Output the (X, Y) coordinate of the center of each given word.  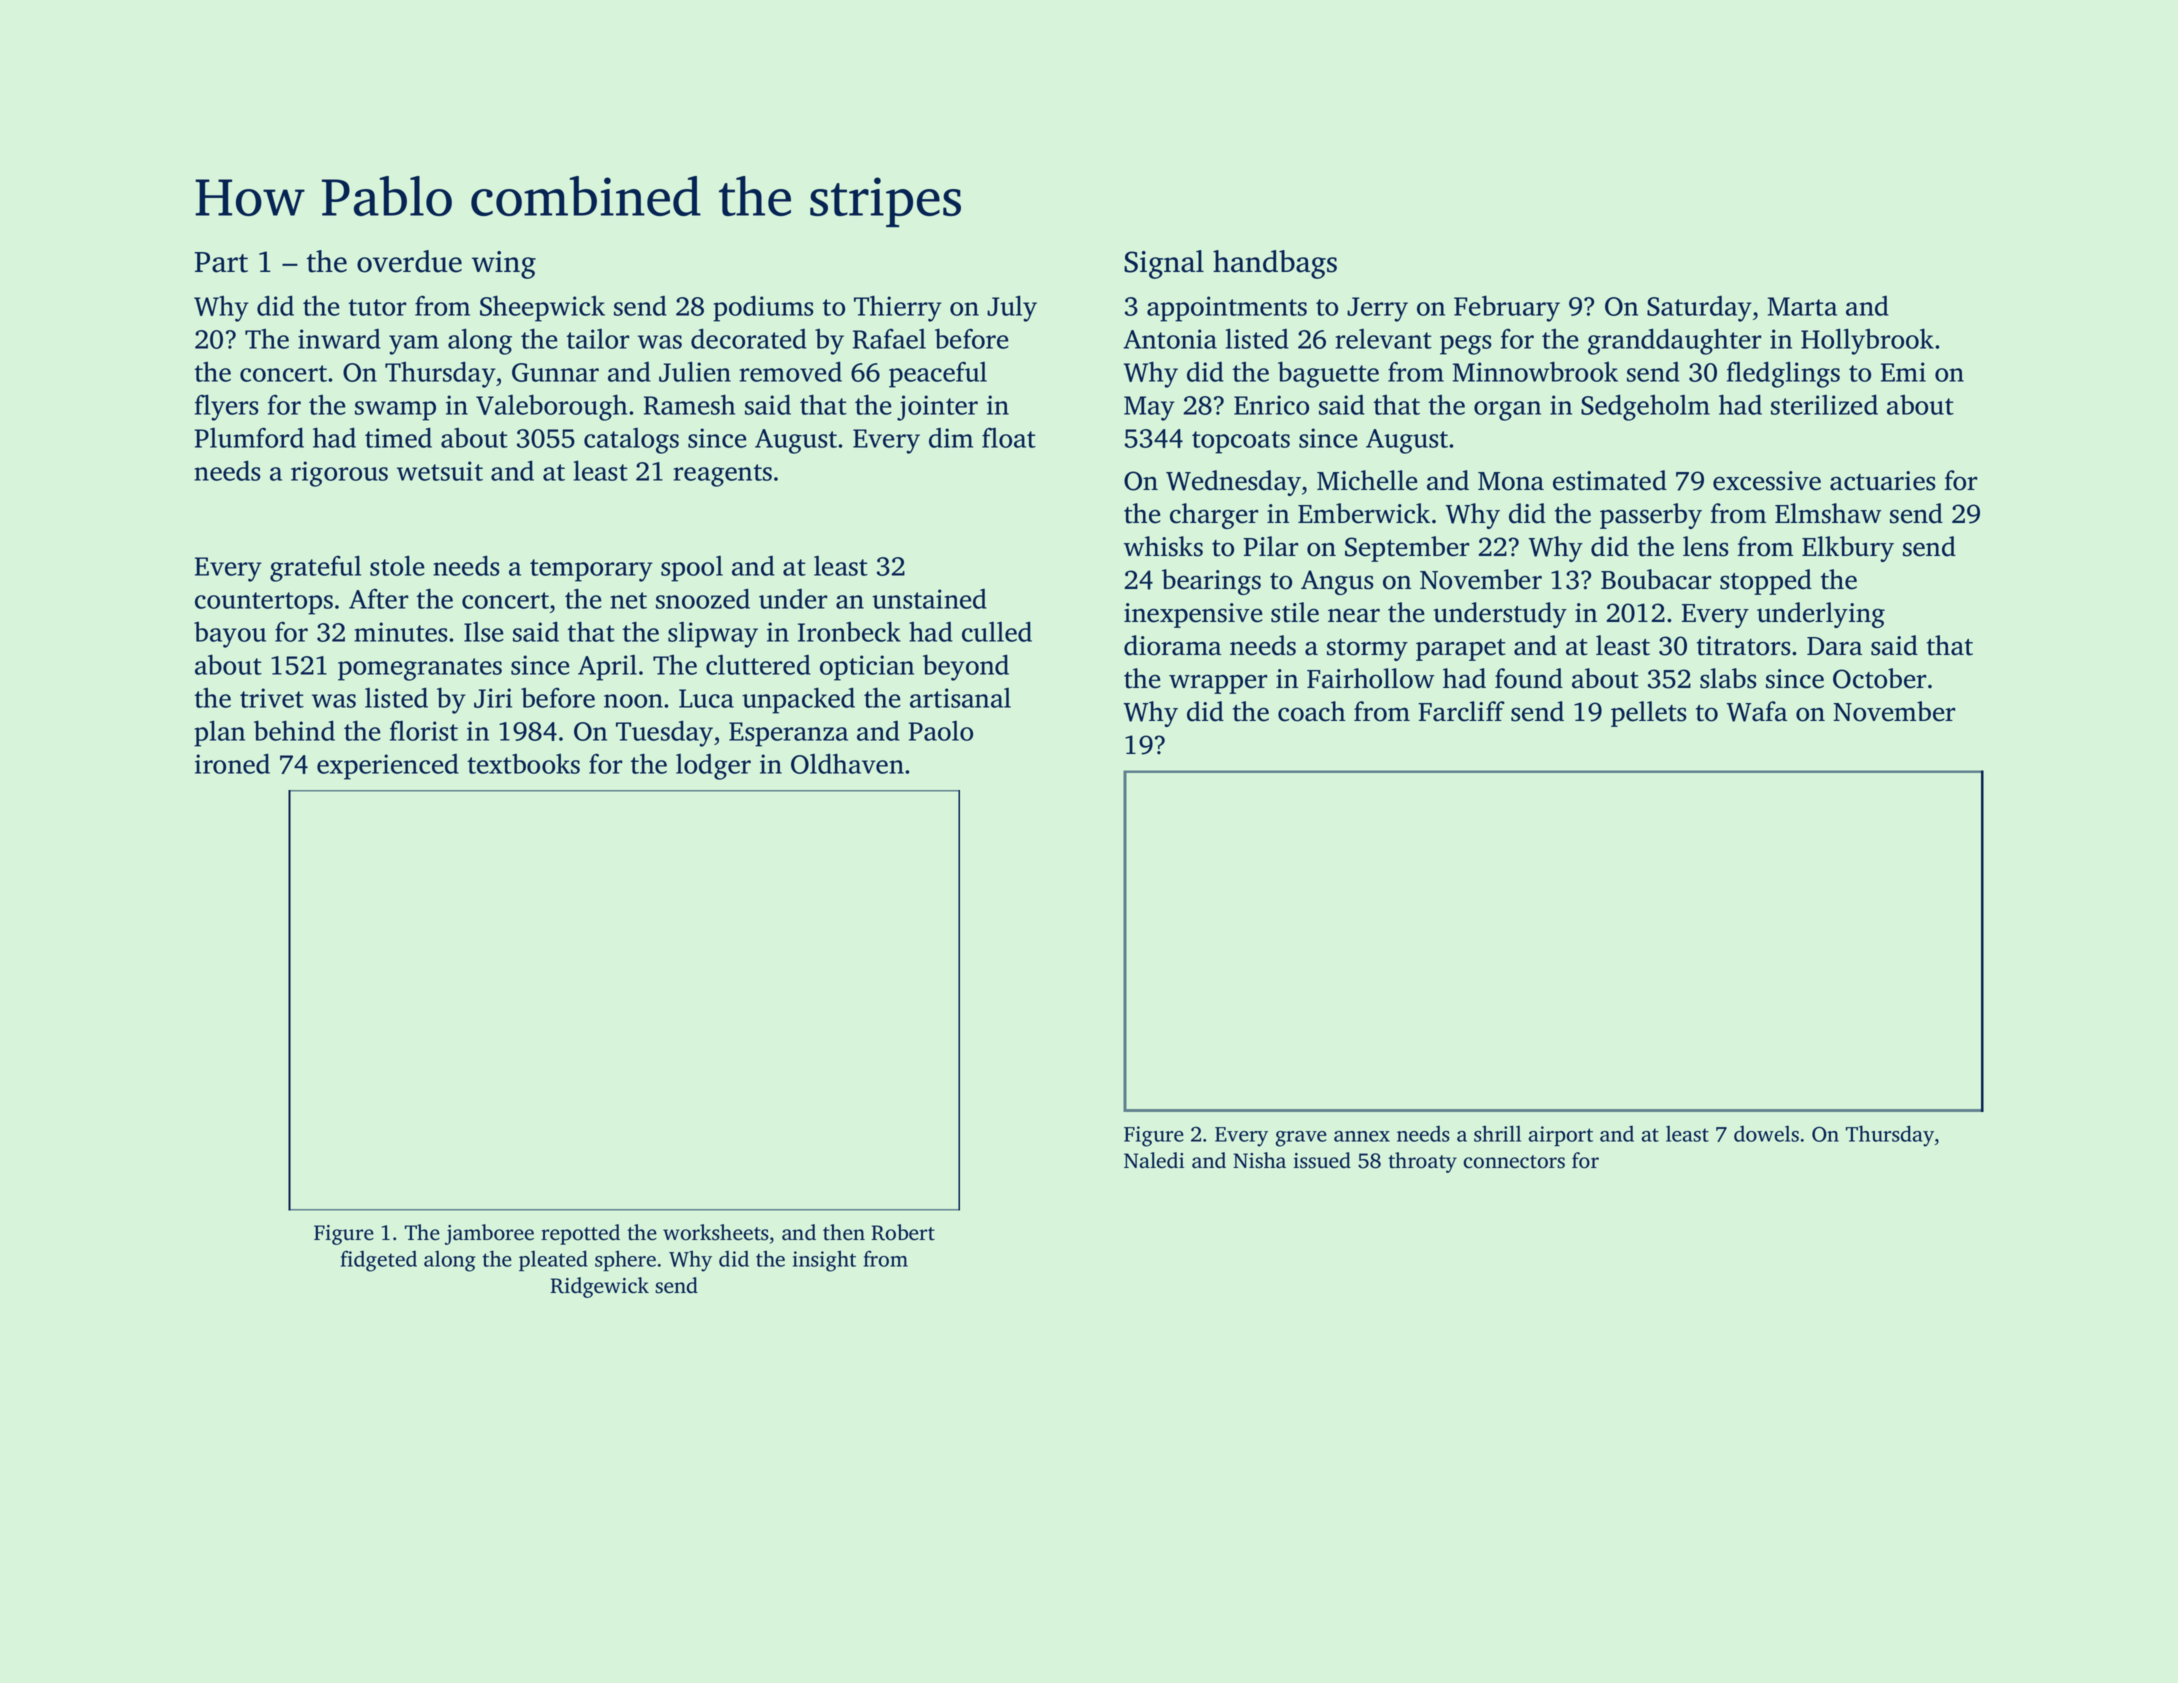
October (1880, 678)
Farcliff (1461, 711)
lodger (713, 767)
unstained (929, 599)
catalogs (631, 441)
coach (1312, 711)
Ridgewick (599, 1287)
